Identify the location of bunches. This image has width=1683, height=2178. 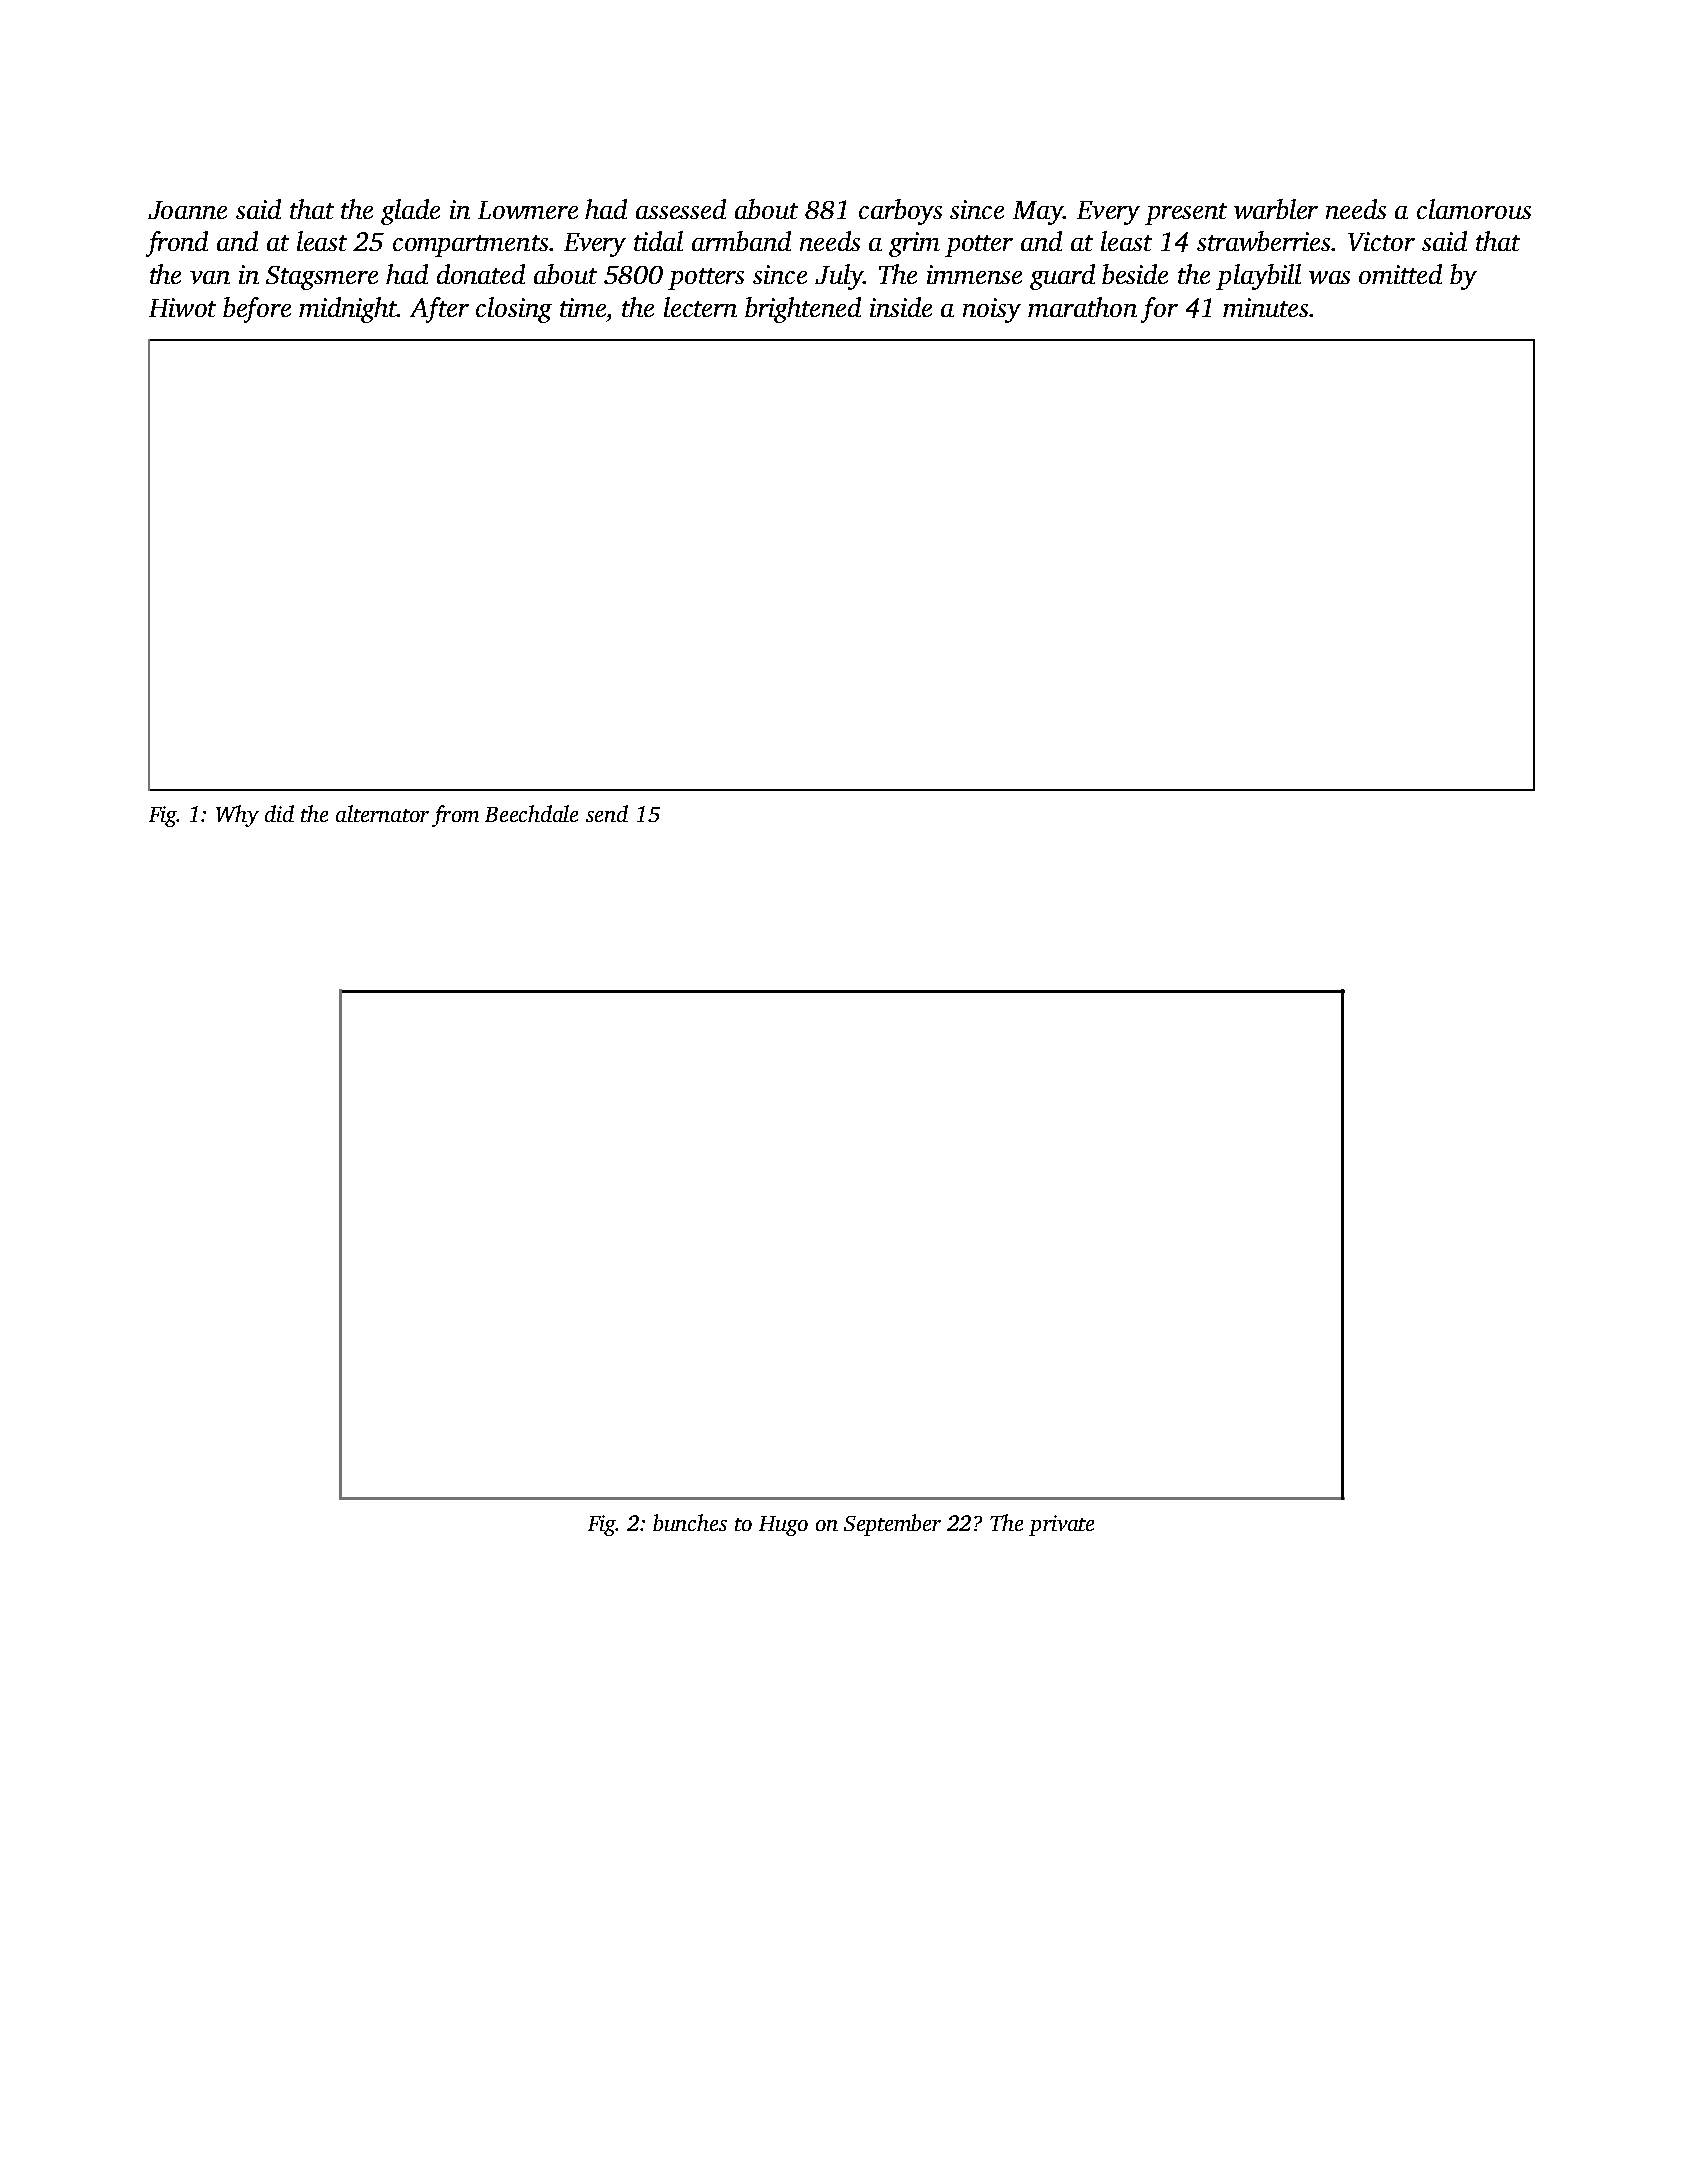
(690, 1522).
